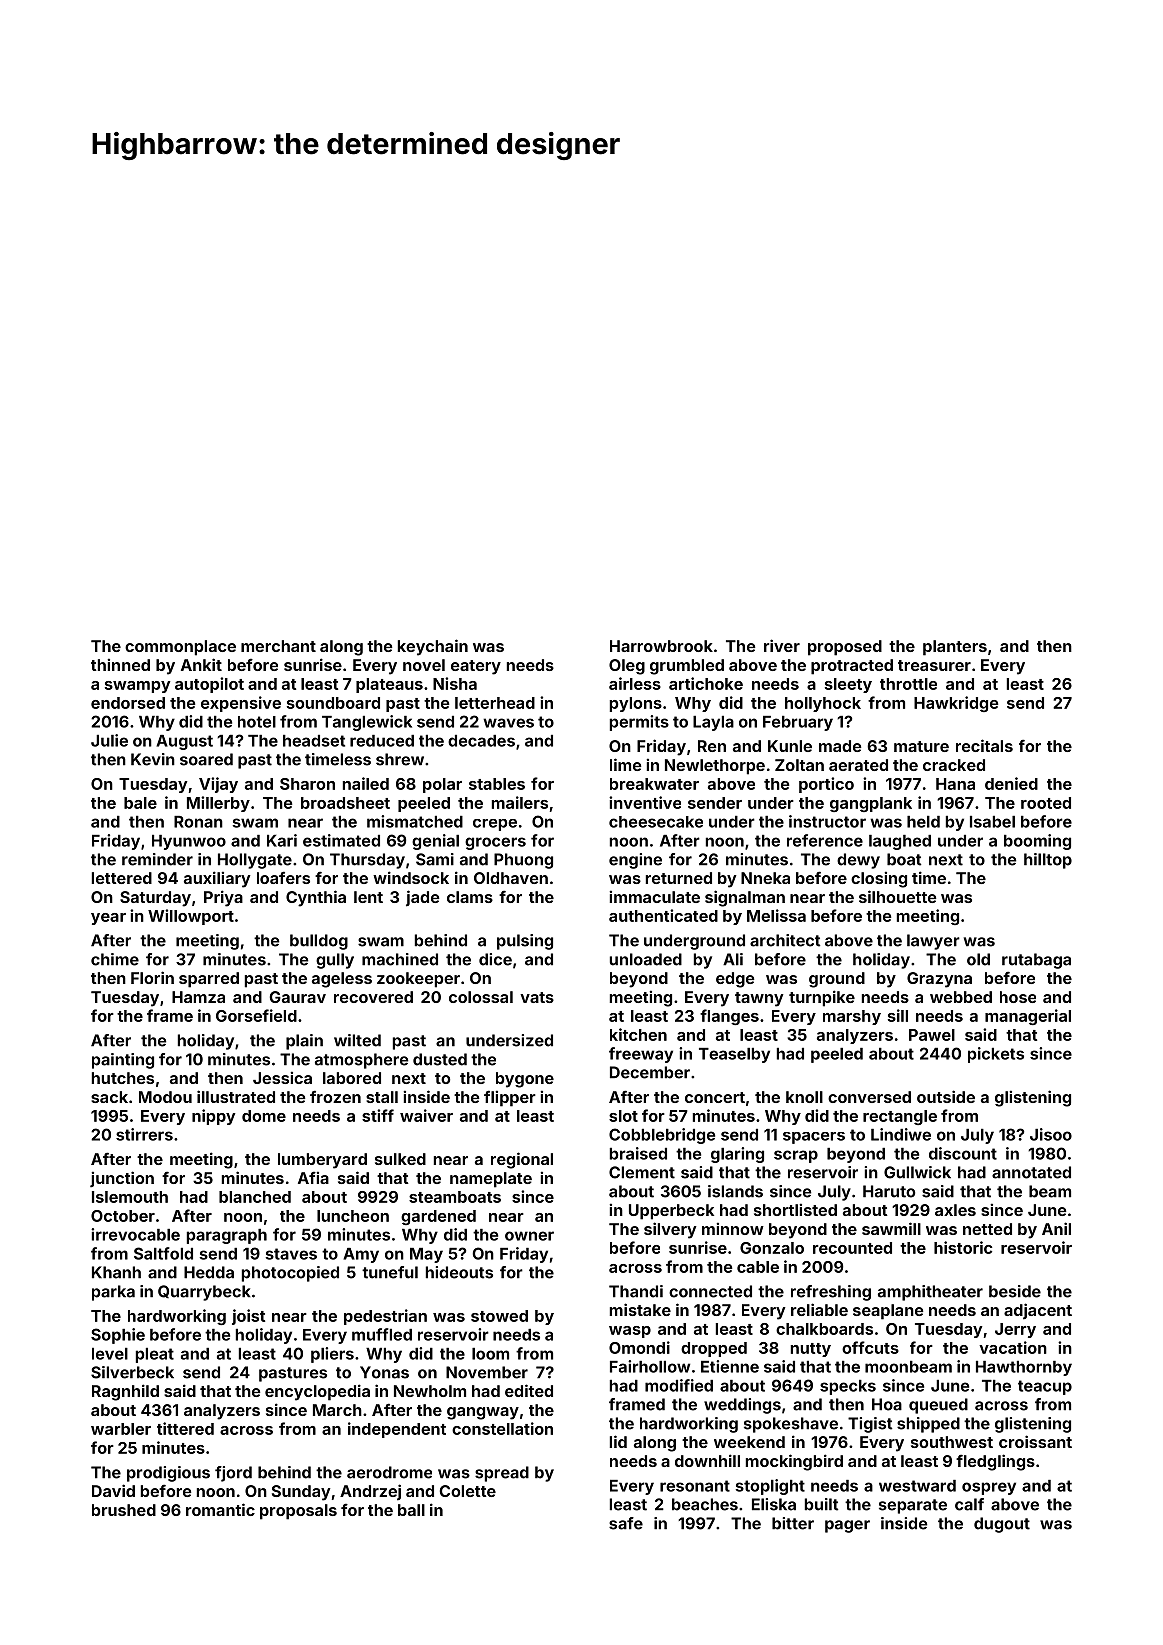 The width and height of the screenshot is (1163, 1645). I want to click on autopilot, so click(209, 685).
